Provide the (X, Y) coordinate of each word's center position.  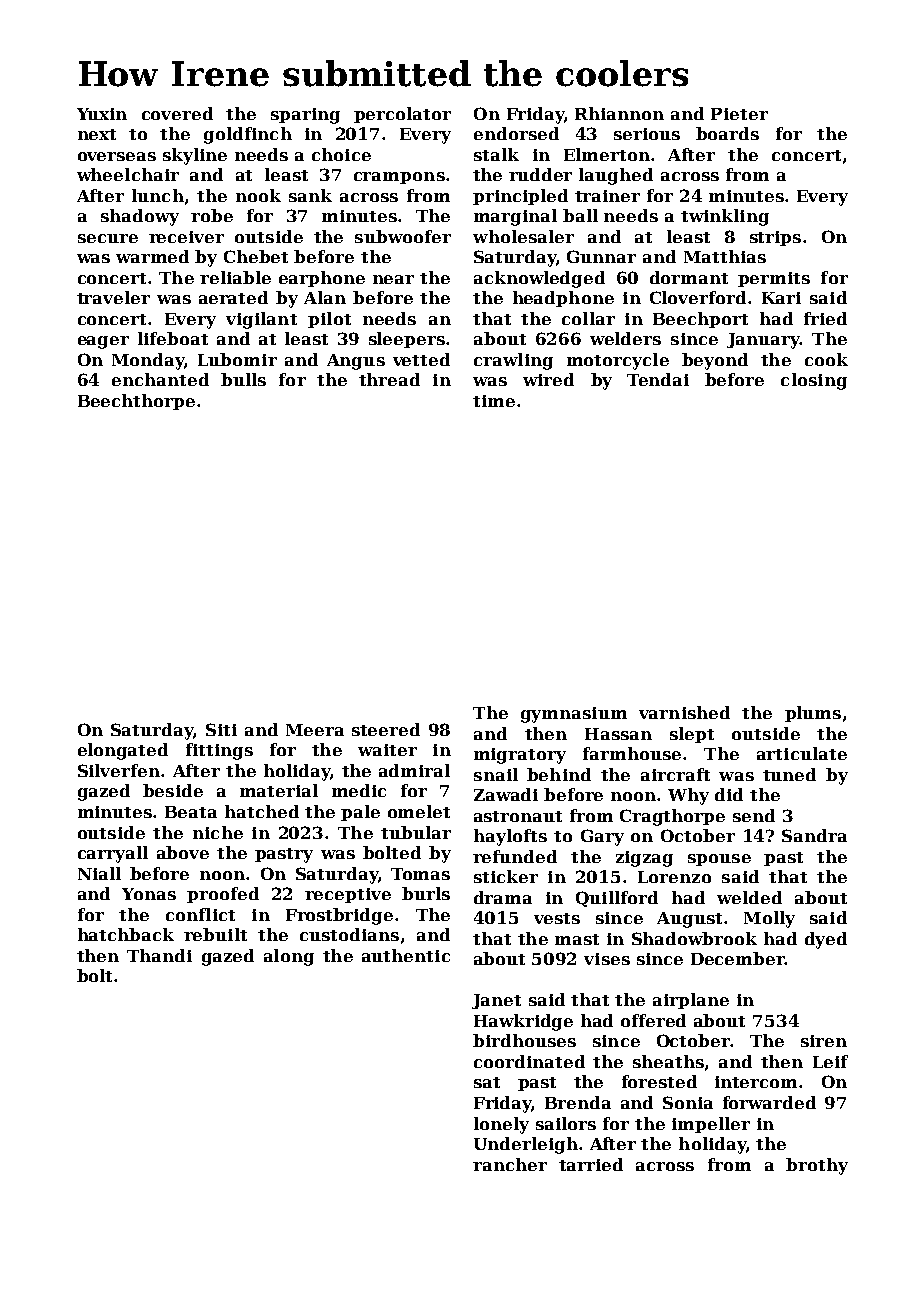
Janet (496, 1001)
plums (813, 714)
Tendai (658, 379)
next (97, 134)
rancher (510, 1164)
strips (775, 238)
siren (824, 1041)
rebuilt (215, 934)
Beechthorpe (136, 402)
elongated (123, 751)
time (494, 401)
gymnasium (574, 715)
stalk (496, 154)
